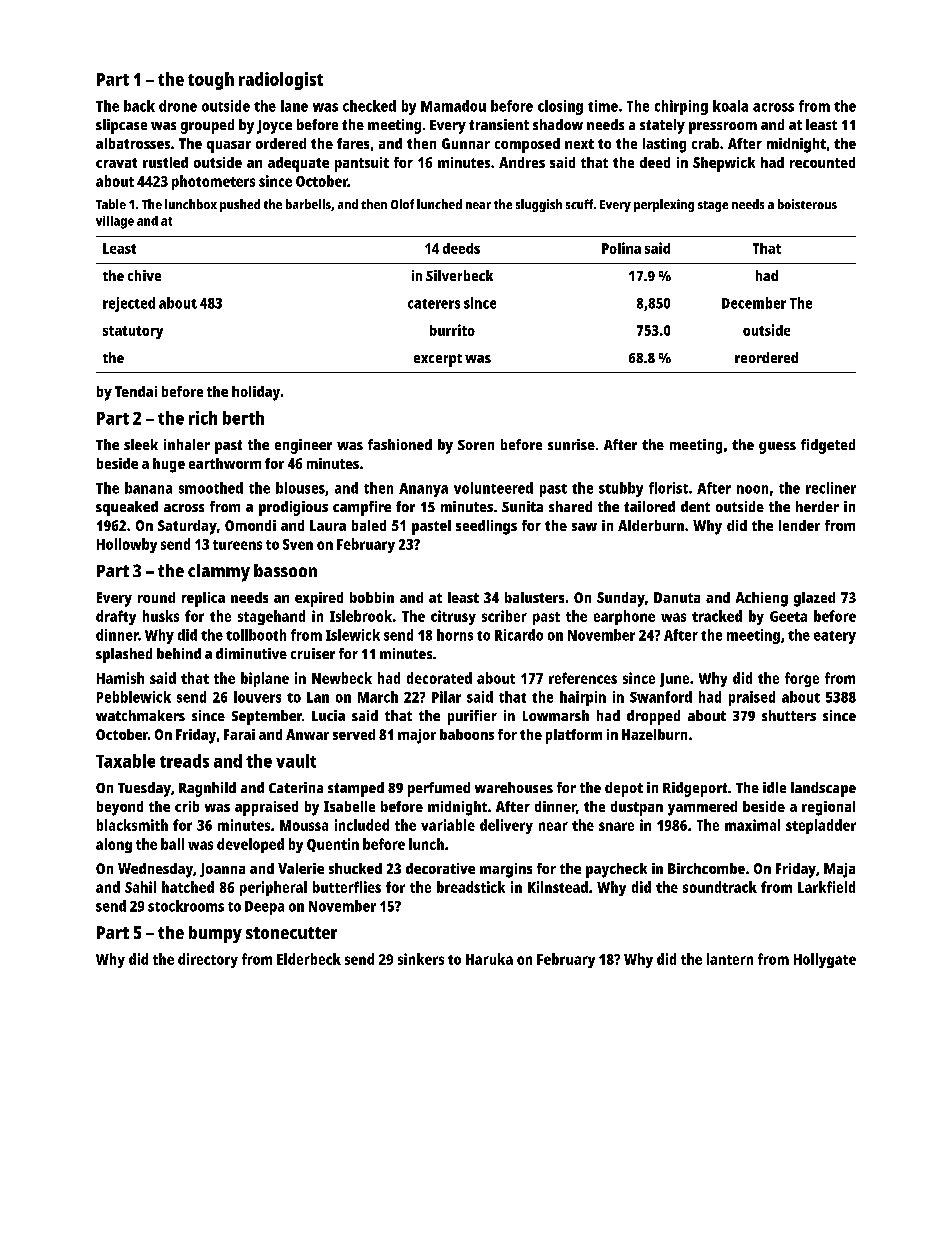  What do you see at coordinates (319, 599) in the document?
I see `expired` at bounding box center [319, 599].
